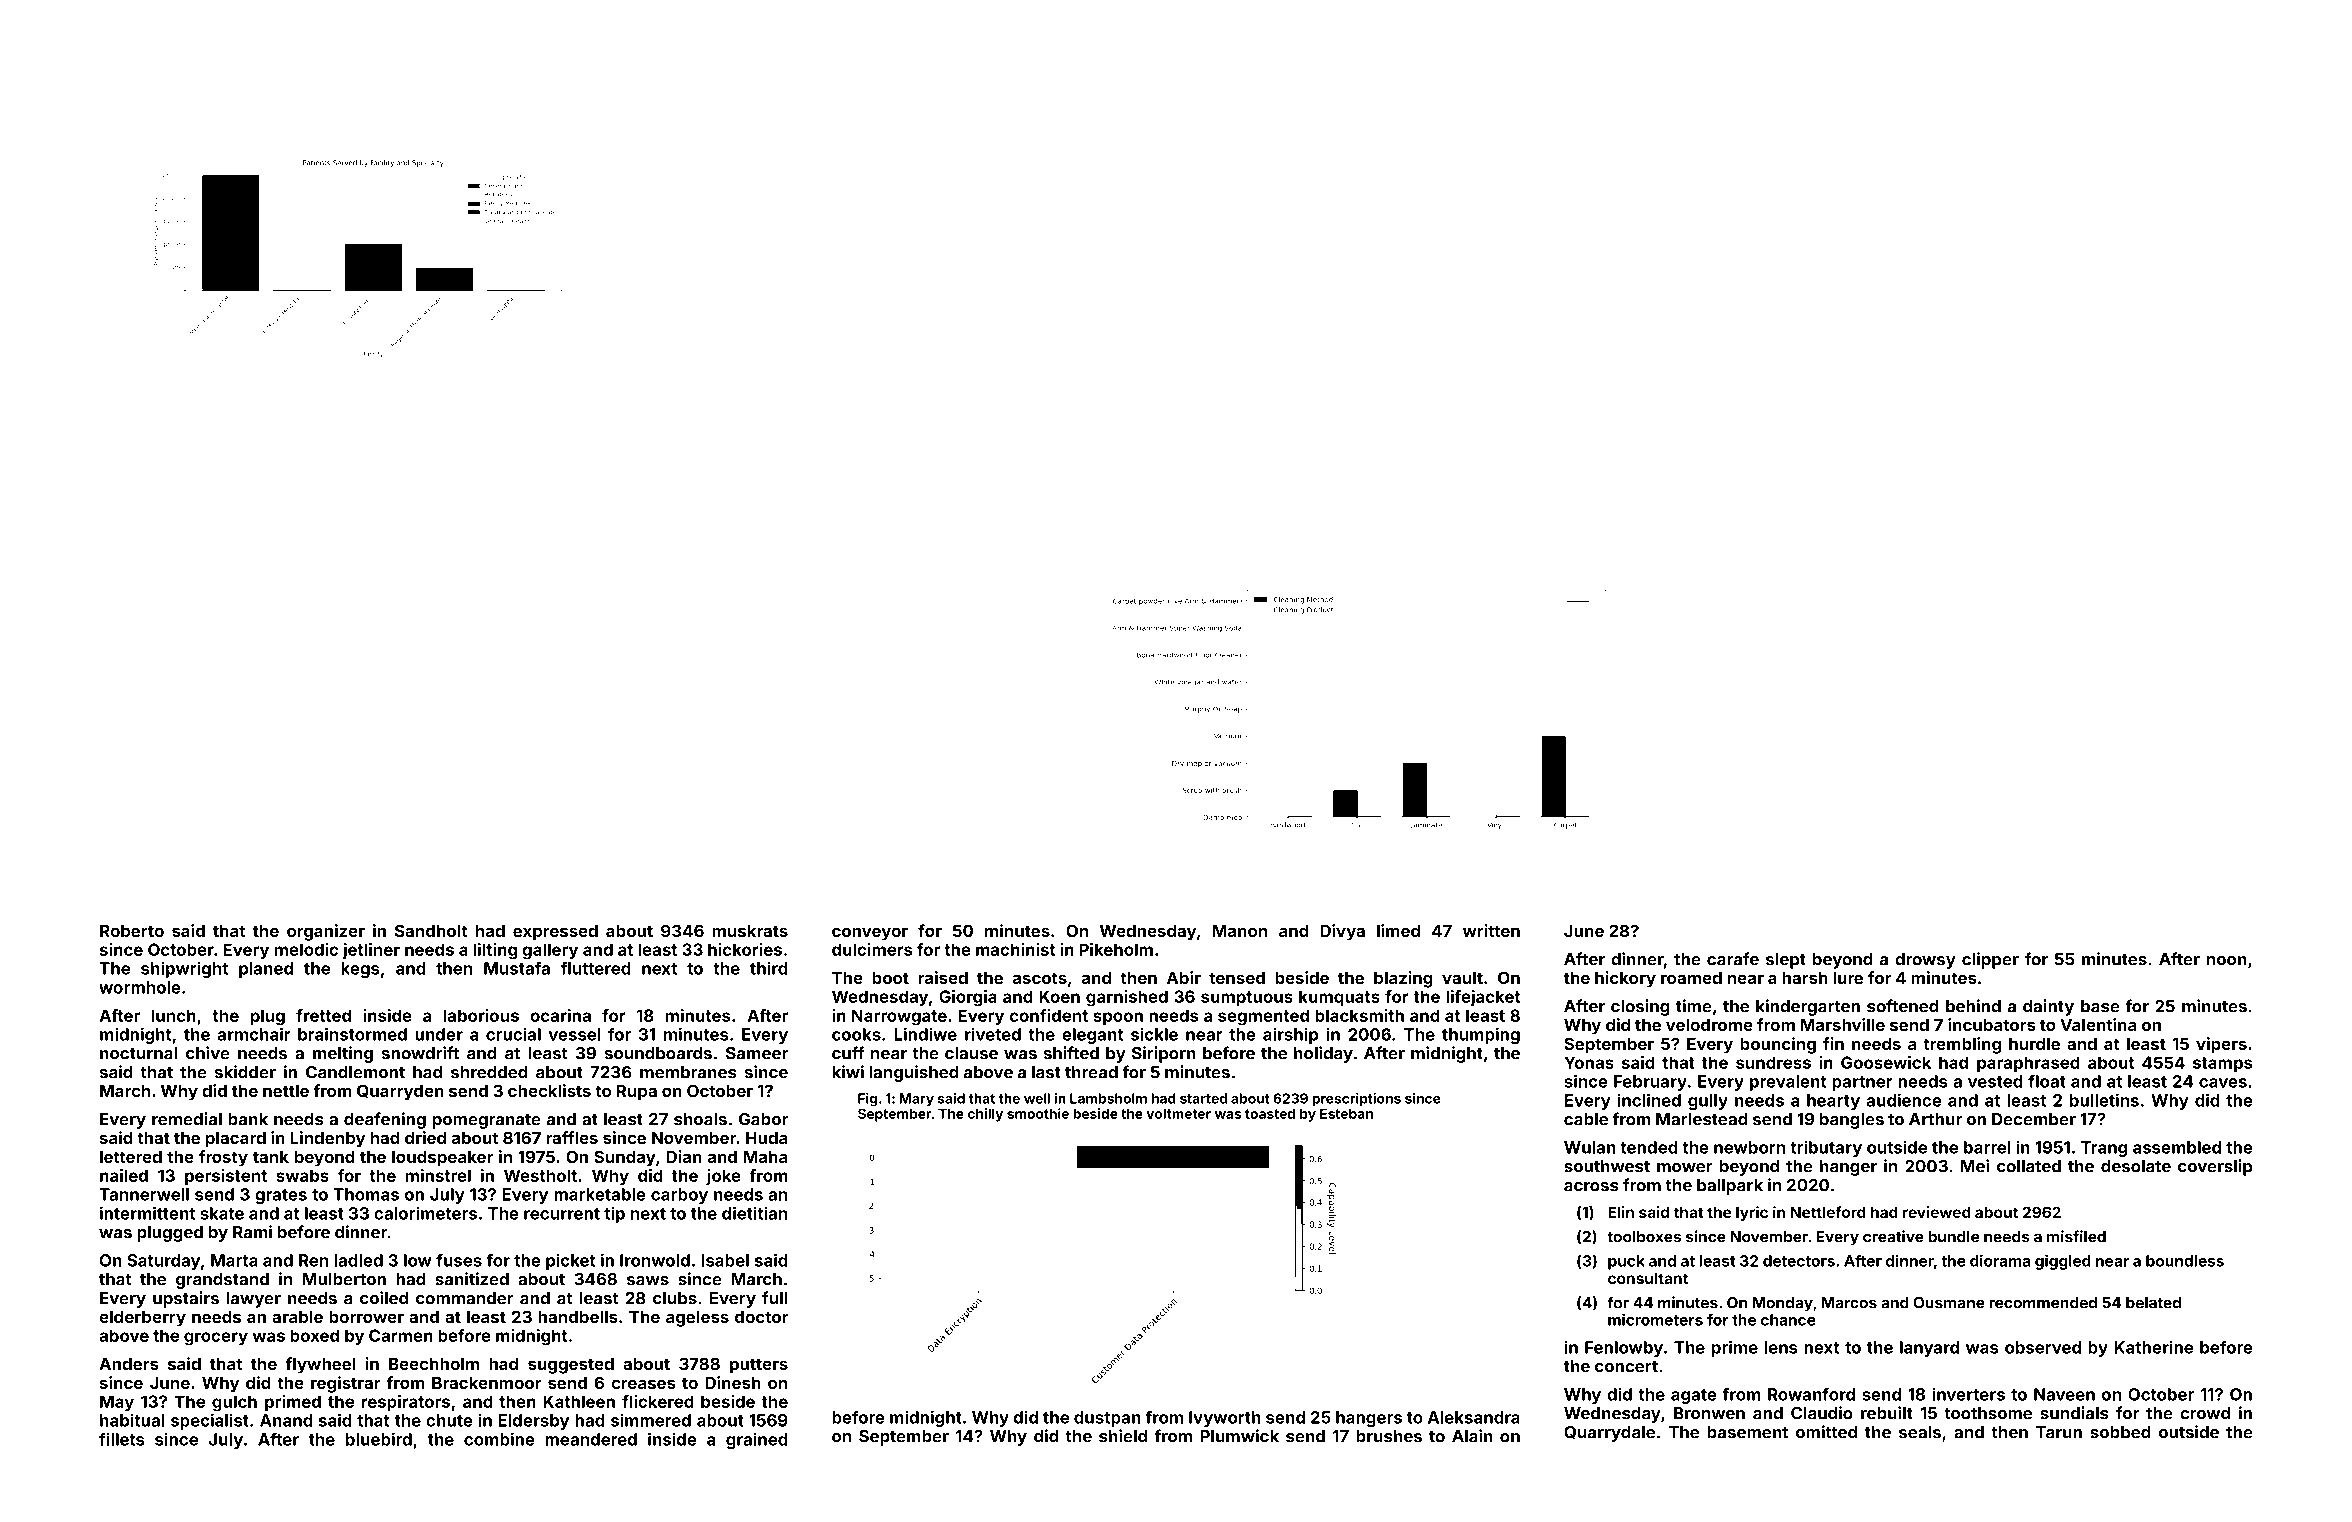 The image size is (2352, 1522). Describe the element at coordinates (700, 1119) in the page. I see `shoals` at that location.
